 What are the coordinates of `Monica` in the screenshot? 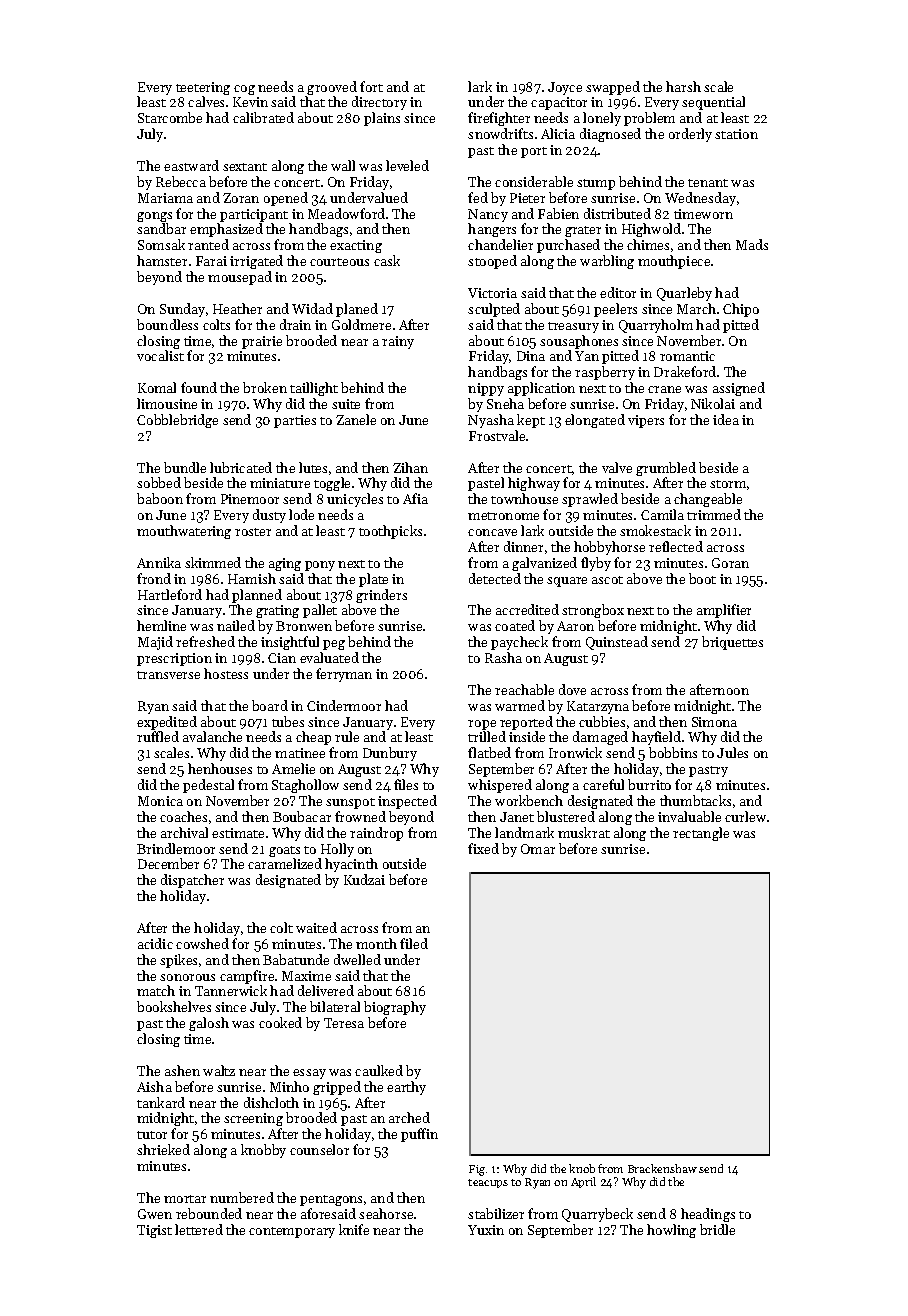 It's located at (160, 801).
